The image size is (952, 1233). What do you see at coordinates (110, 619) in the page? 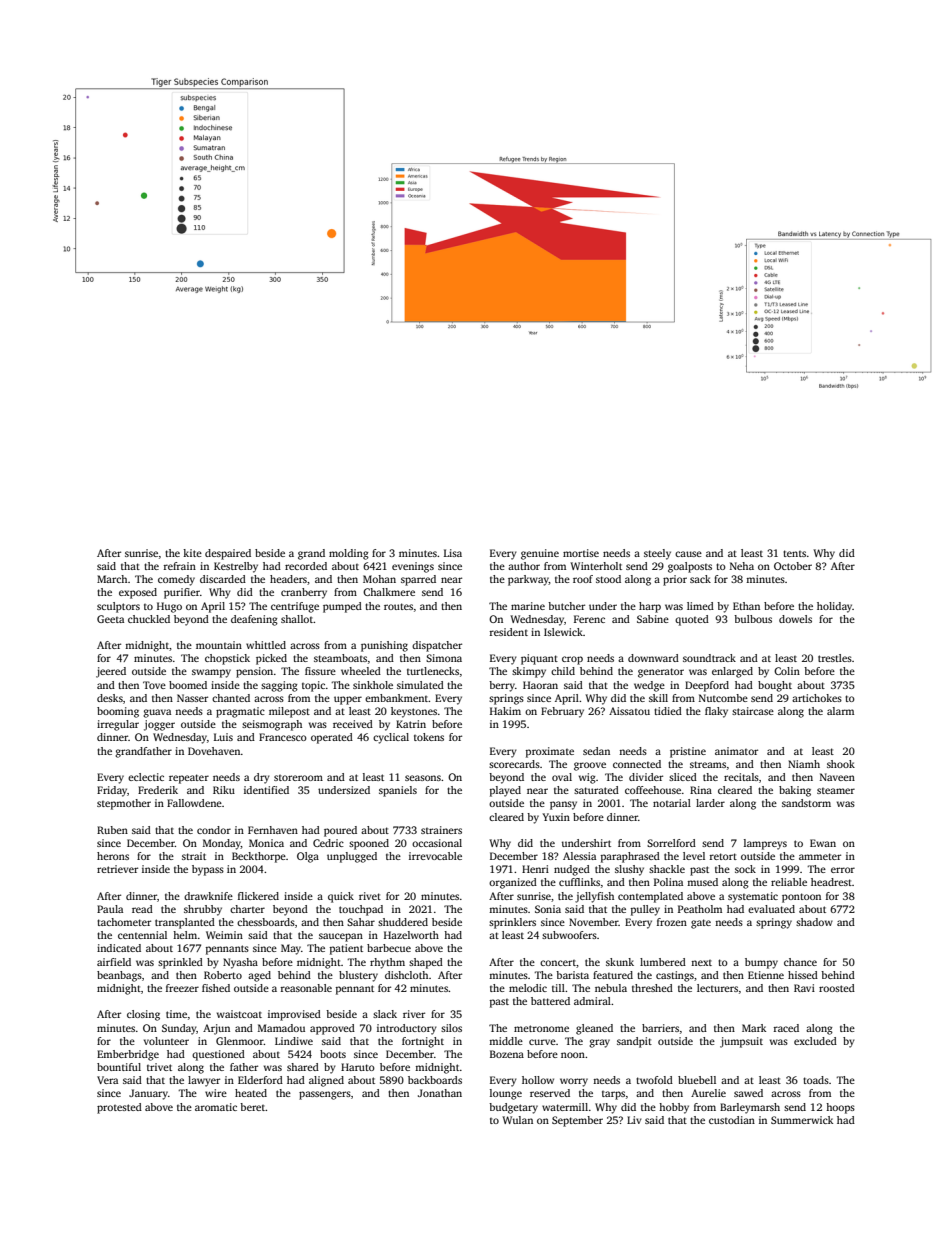
I see `Geeta` at bounding box center [110, 619].
